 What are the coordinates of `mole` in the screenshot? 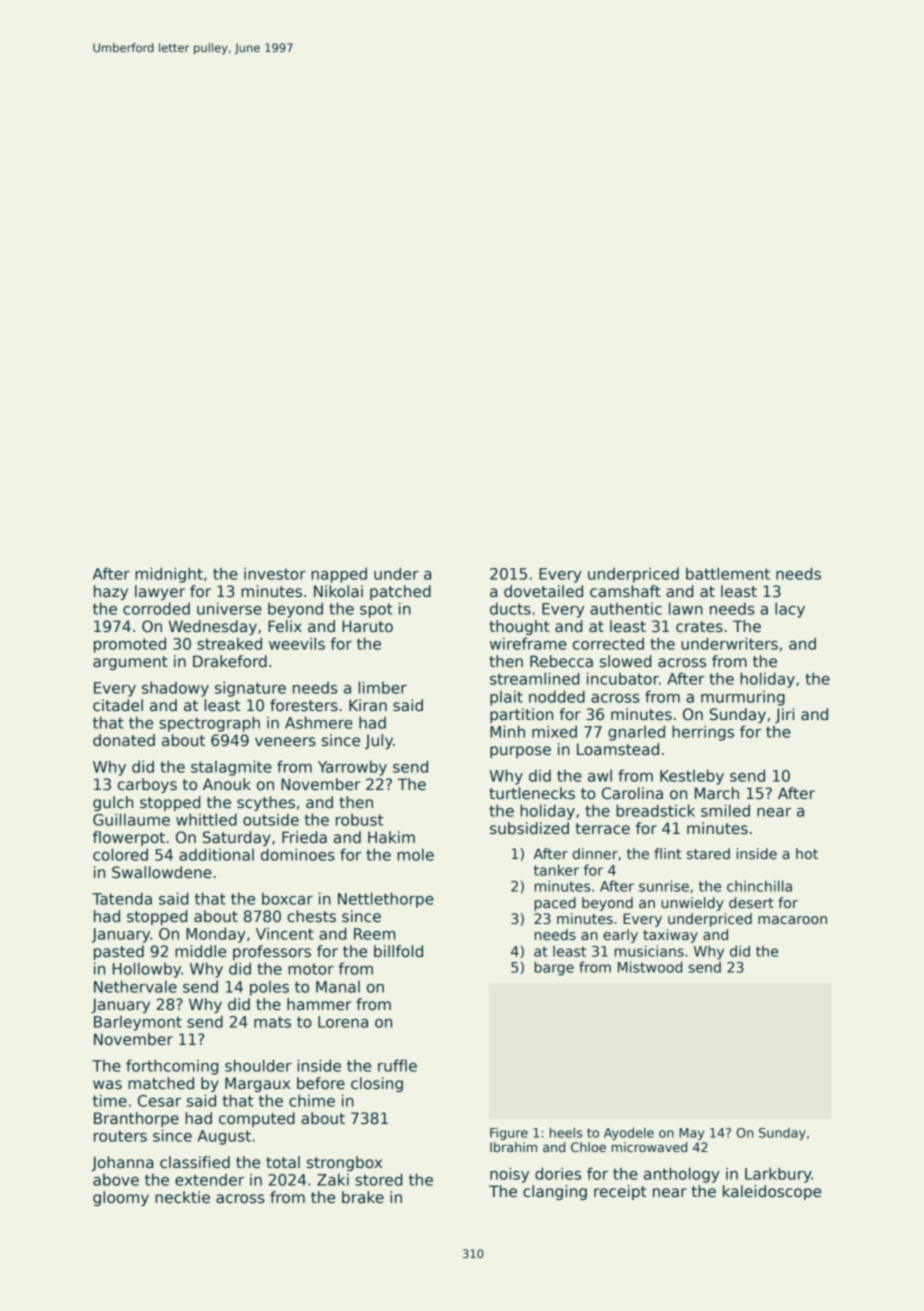 It's located at (415, 854).
